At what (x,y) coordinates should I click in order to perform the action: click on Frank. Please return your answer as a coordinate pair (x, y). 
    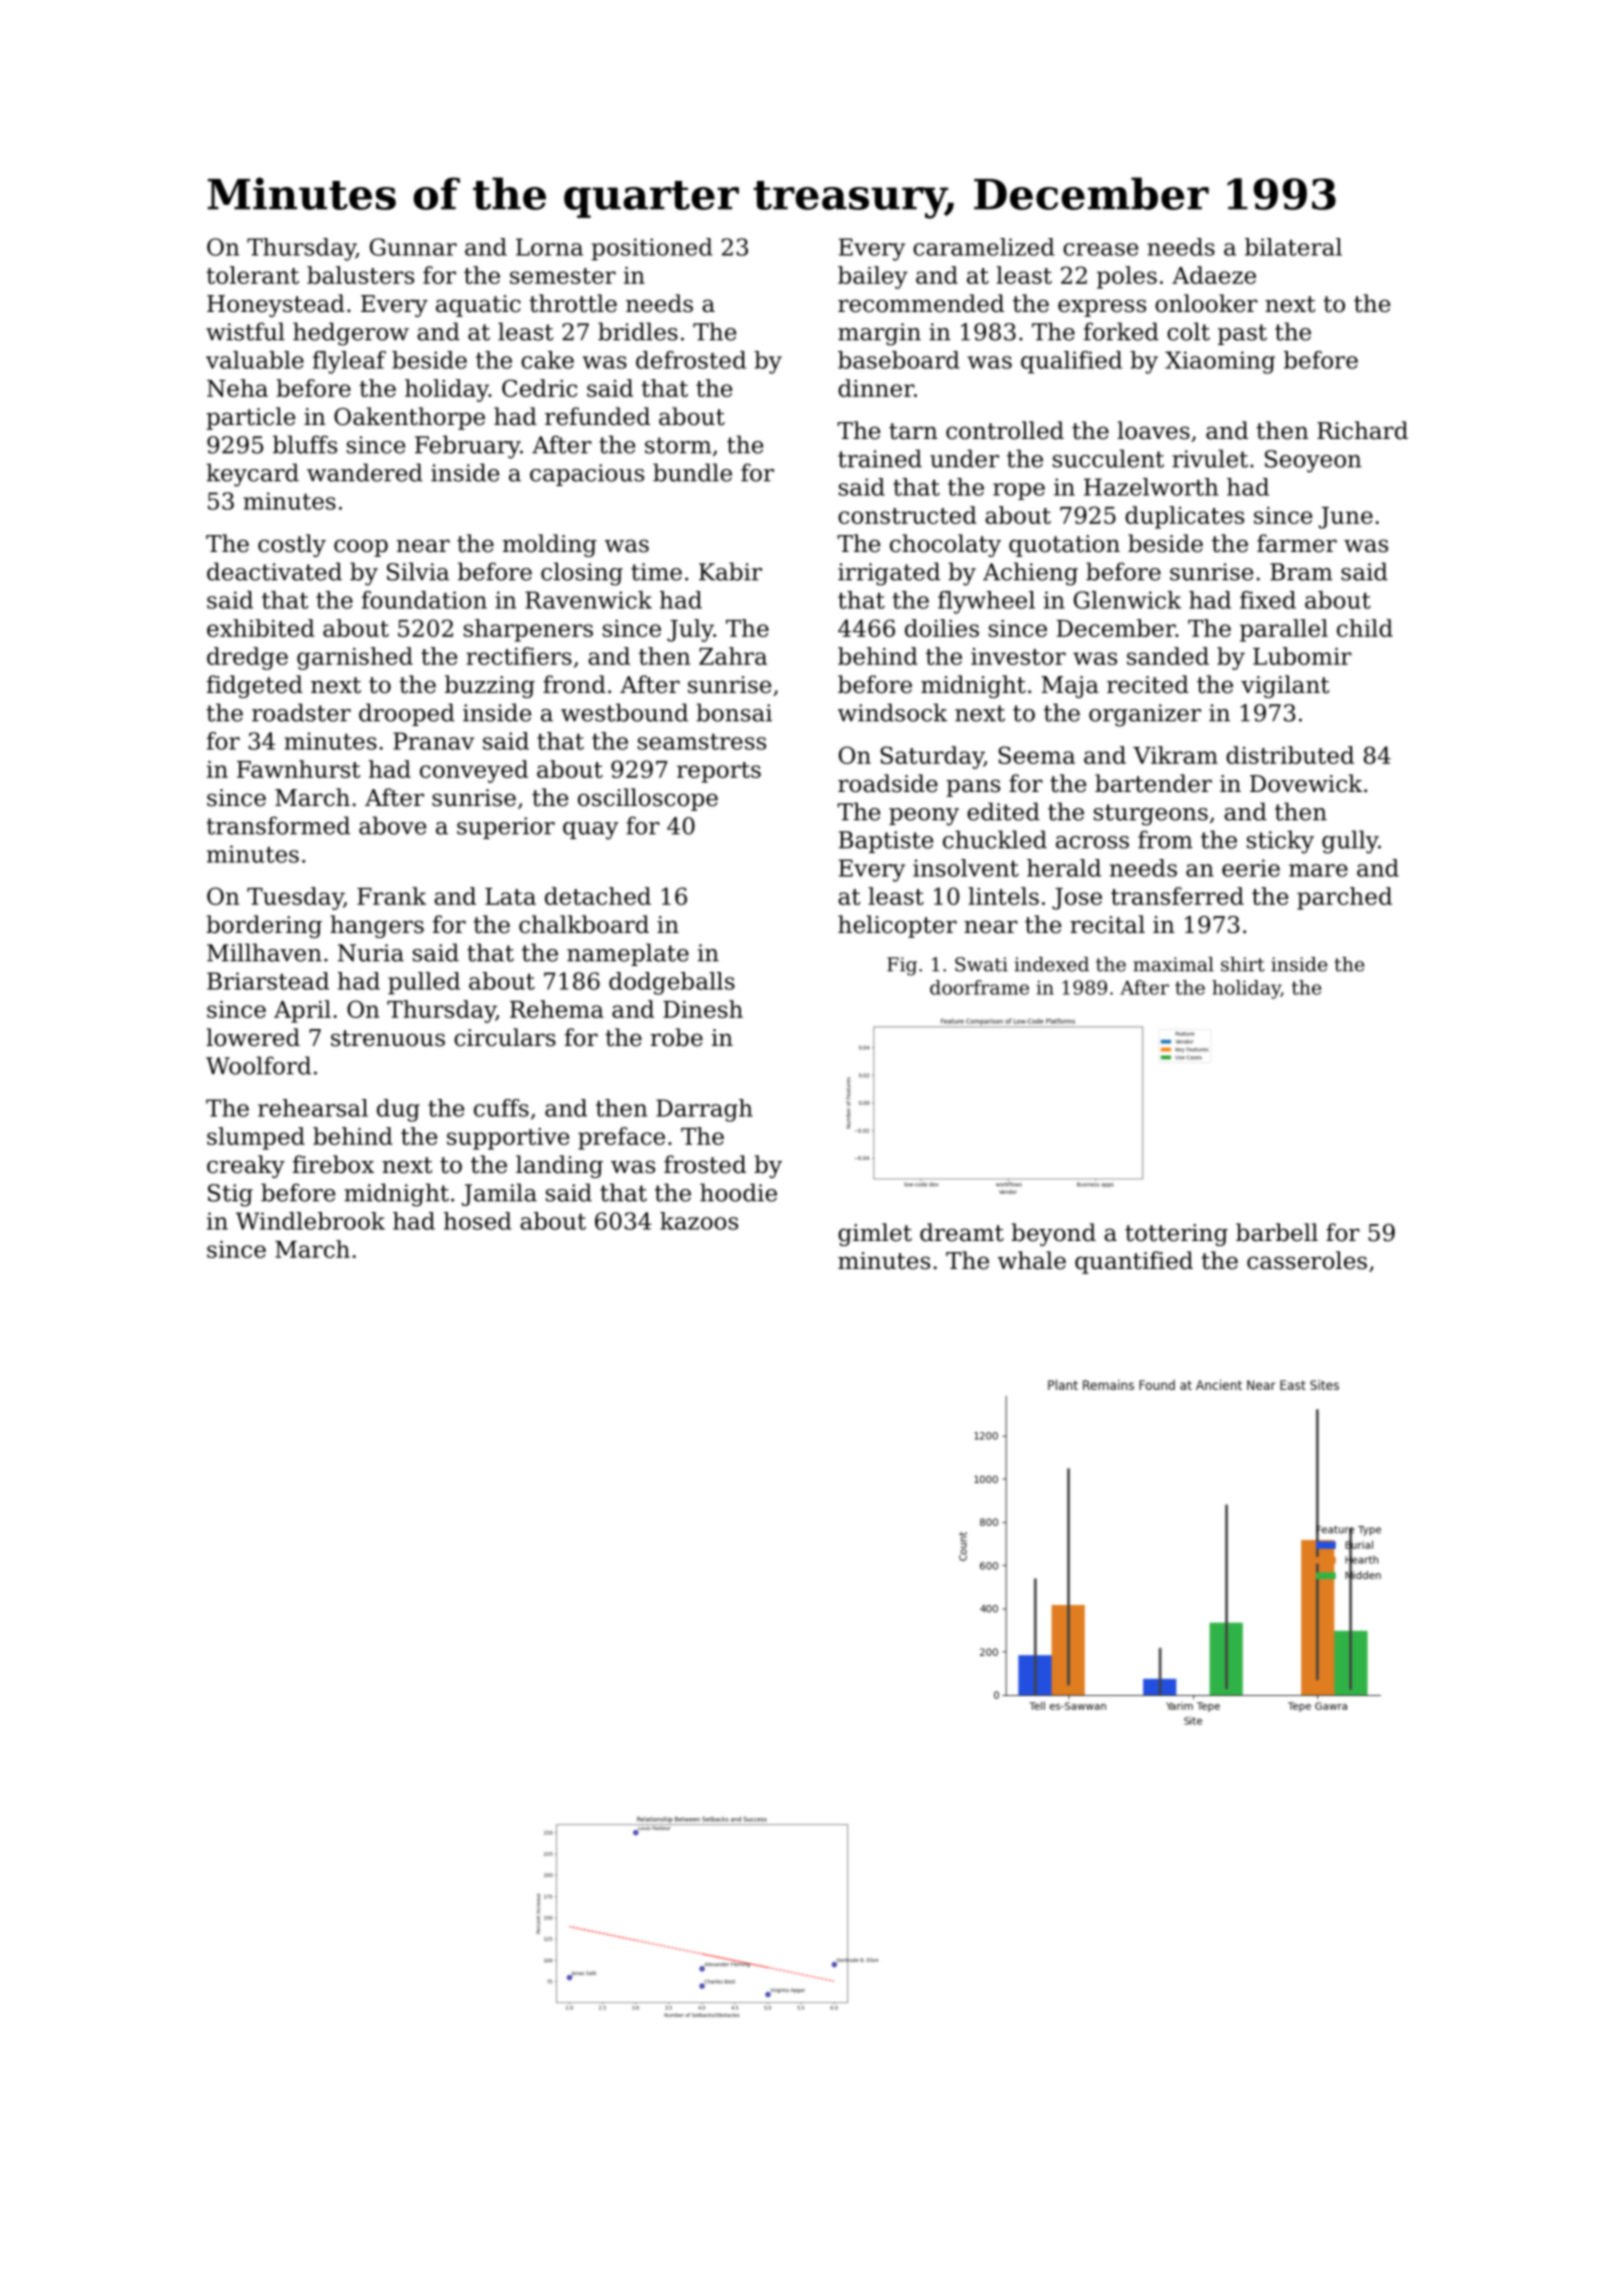
    Looking at the image, I should click on (391, 896).
